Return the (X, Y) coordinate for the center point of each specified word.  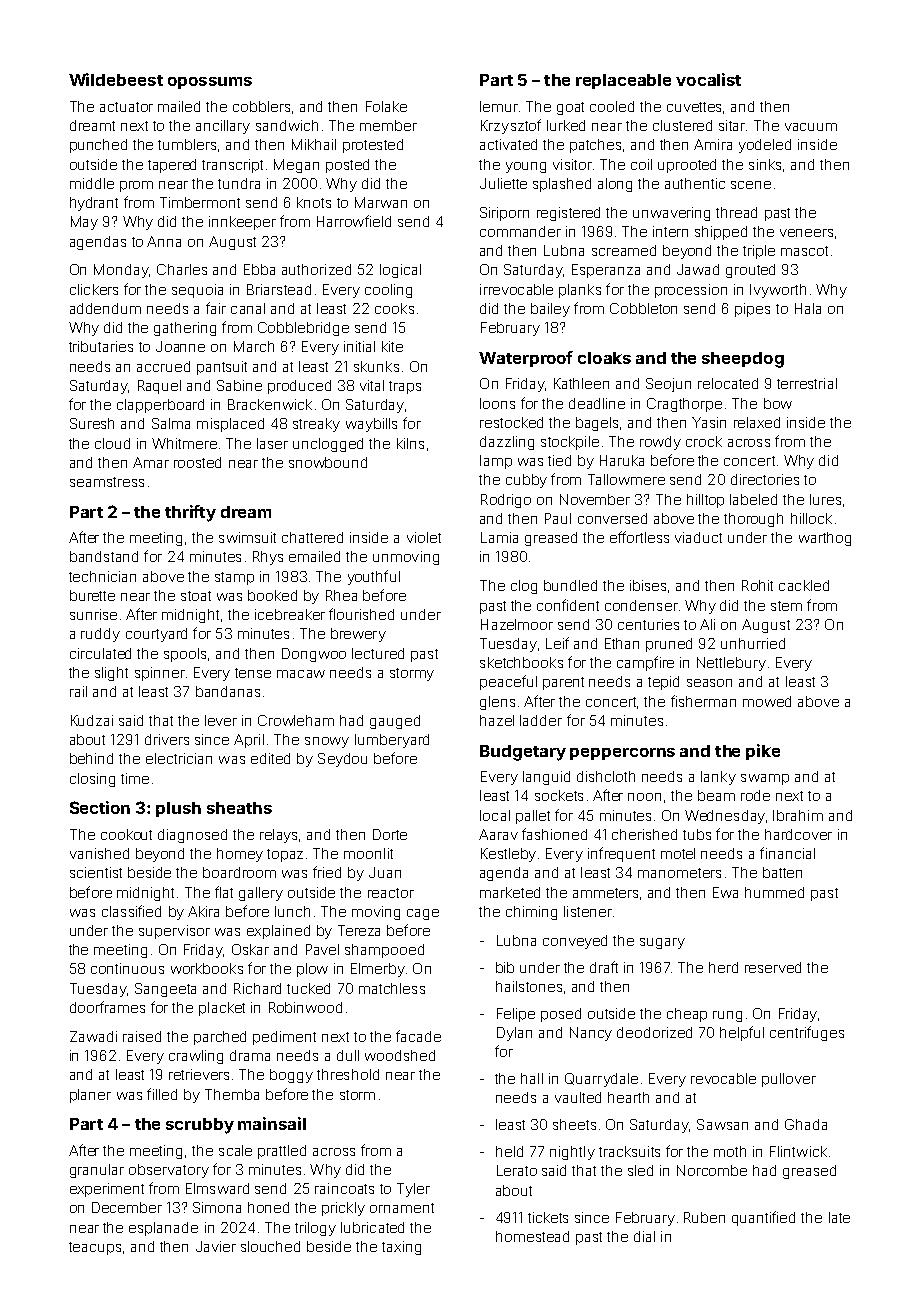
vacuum (811, 127)
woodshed (400, 1055)
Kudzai (92, 720)
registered (568, 214)
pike (763, 752)
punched (98, 146)
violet (424, 537)
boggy (291, 1076)
